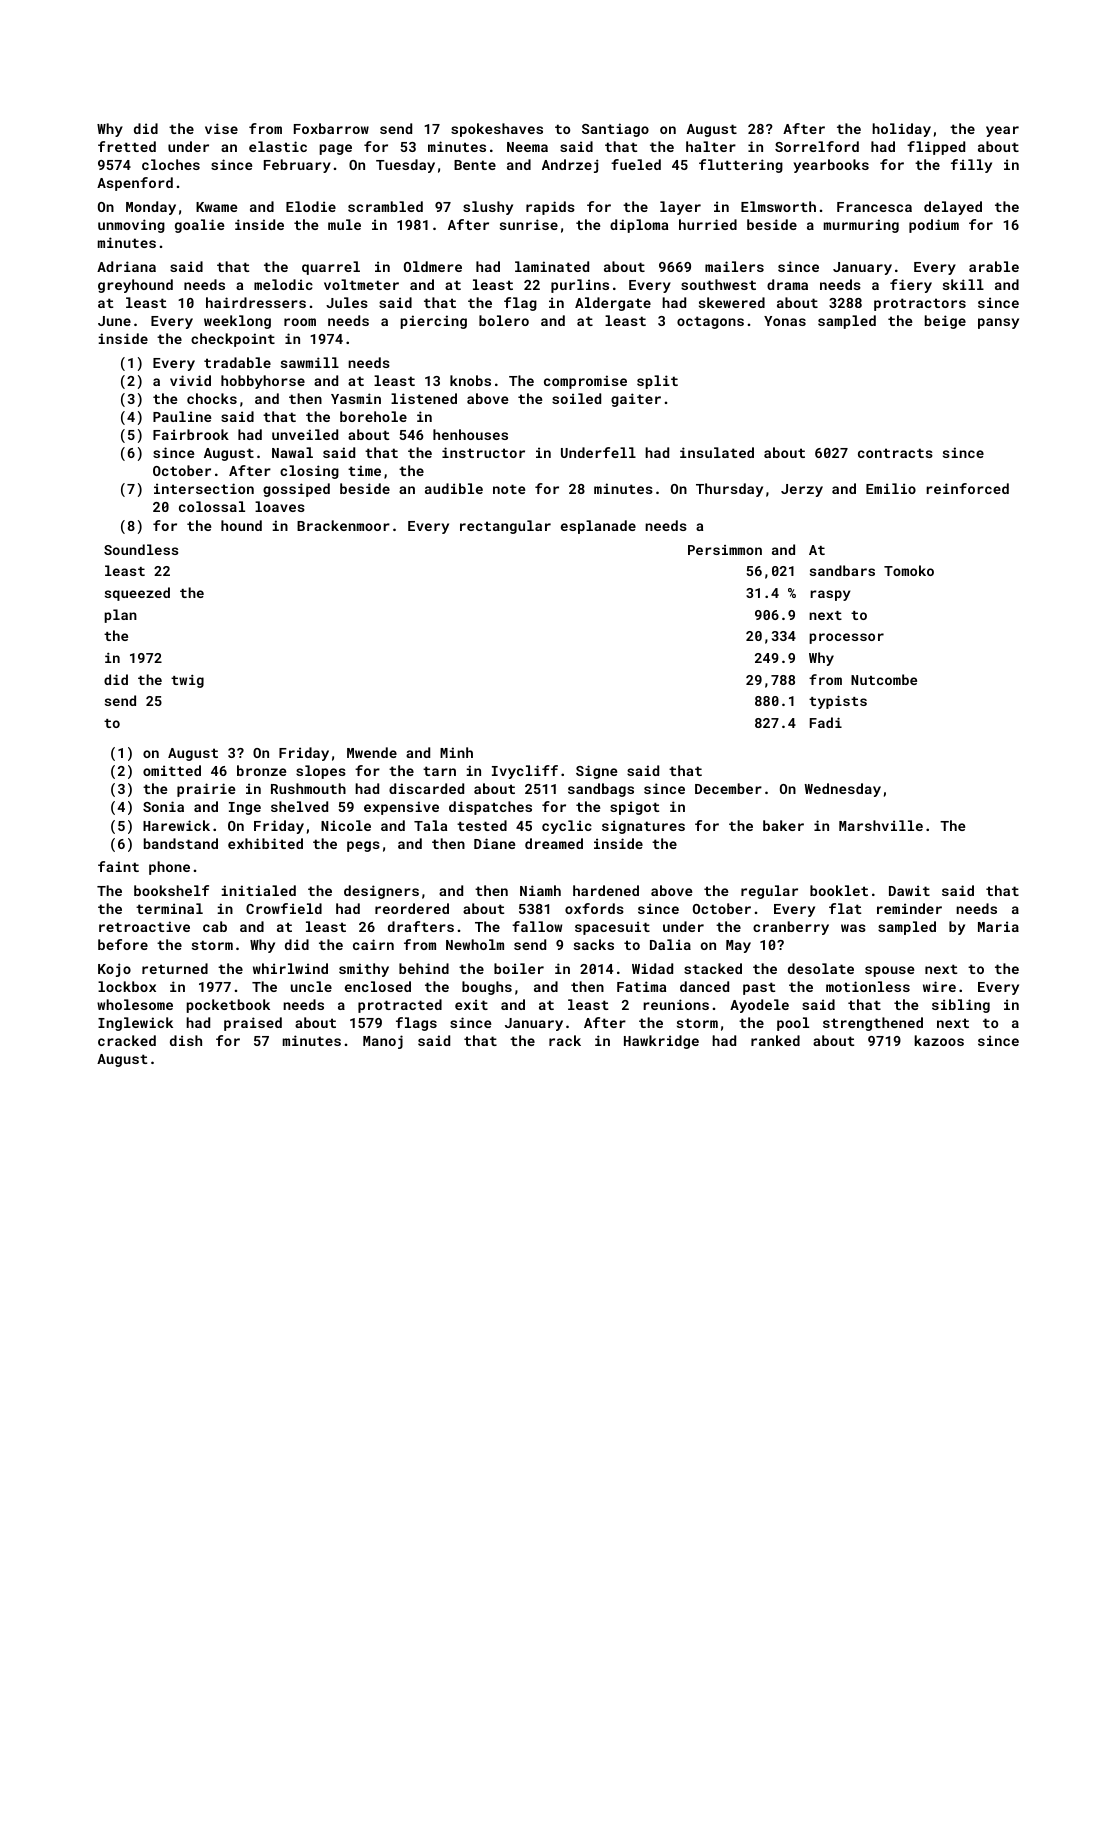 The image size is (1117, 1840). Describe the element at coordinates (372, 752) in the image. I see `Mwende` at that location.
